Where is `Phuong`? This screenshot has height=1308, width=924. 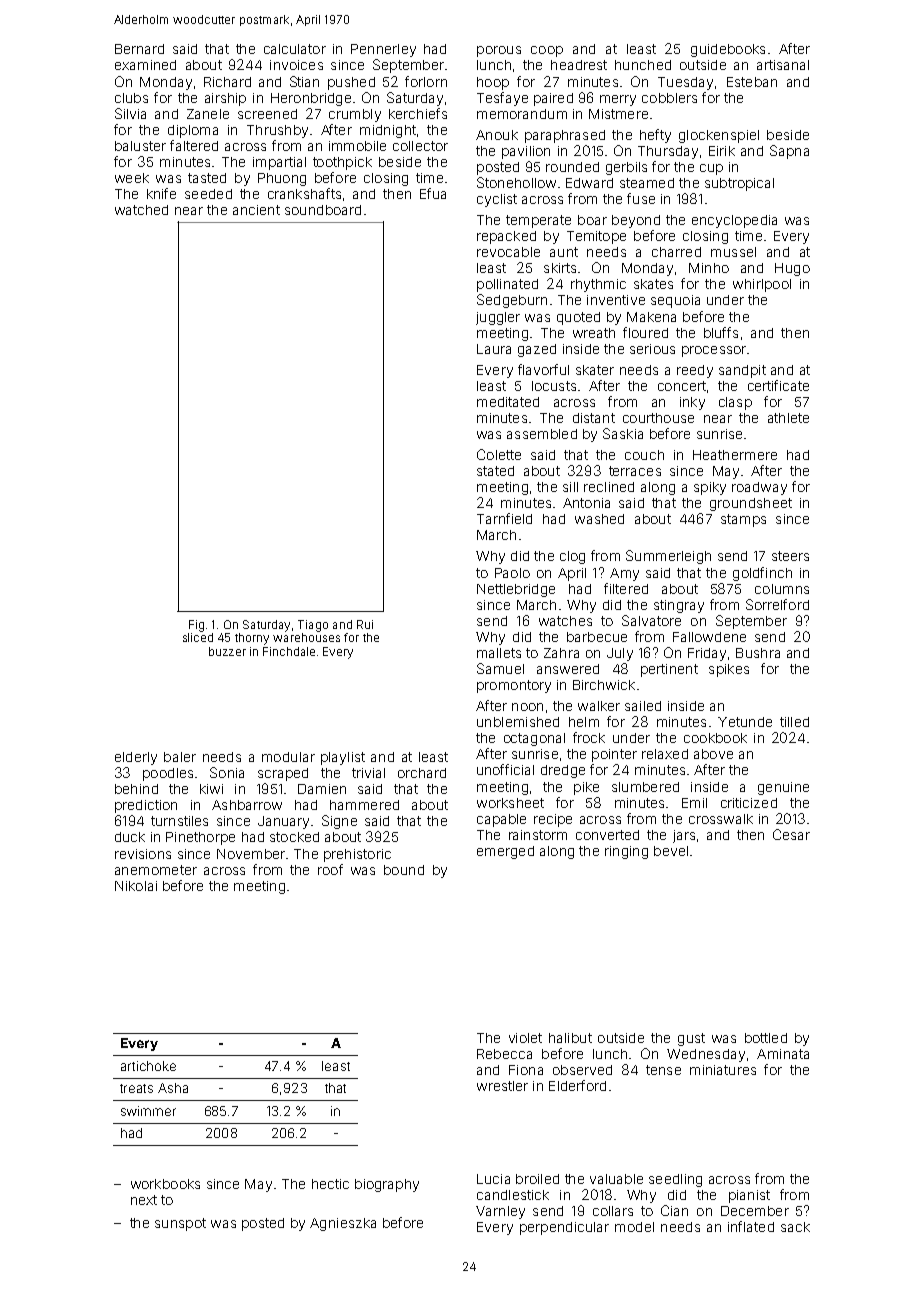 Phuong is located at coordinates (282, 179).
